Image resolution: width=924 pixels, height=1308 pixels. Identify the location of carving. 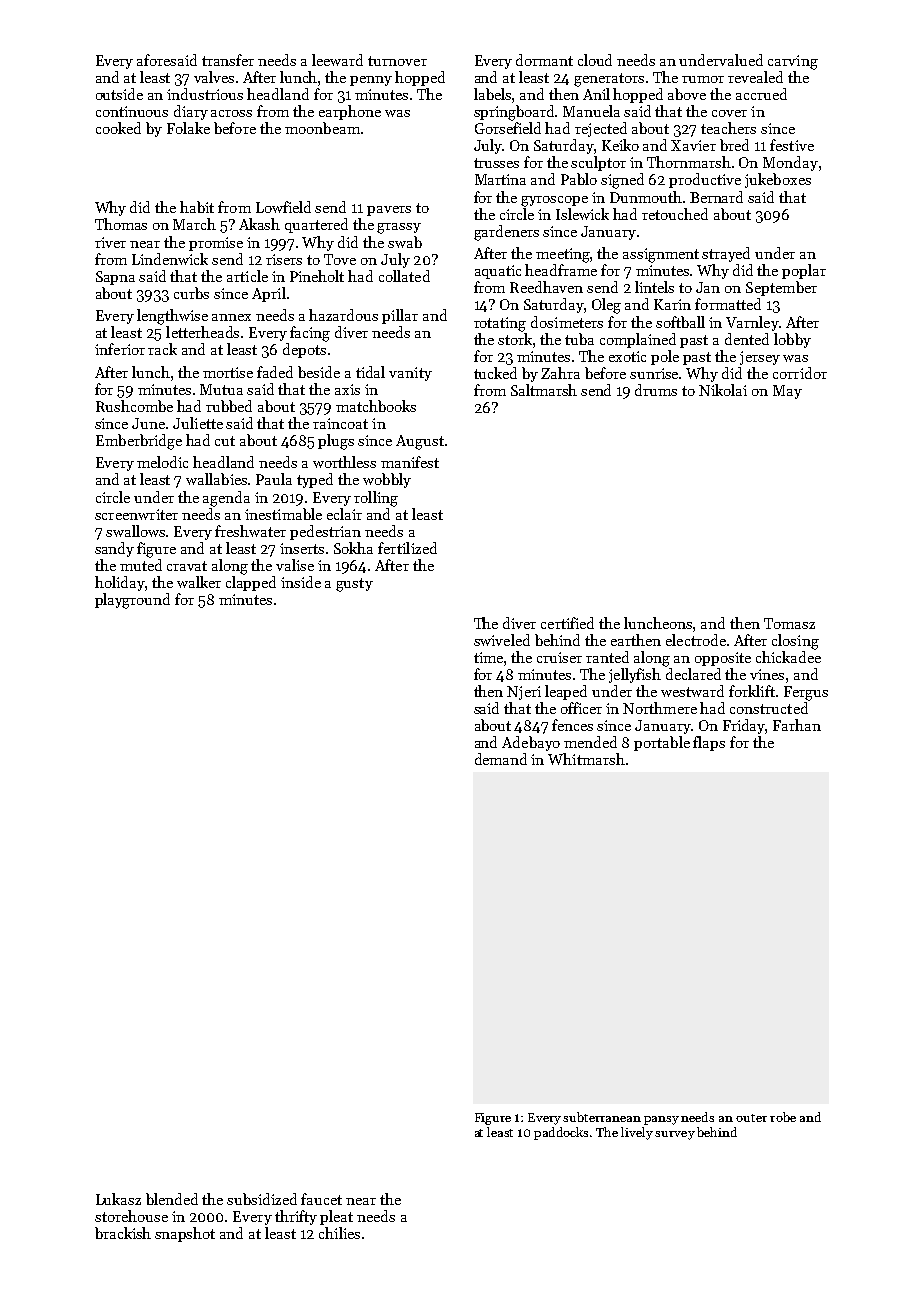
(793, 62).
